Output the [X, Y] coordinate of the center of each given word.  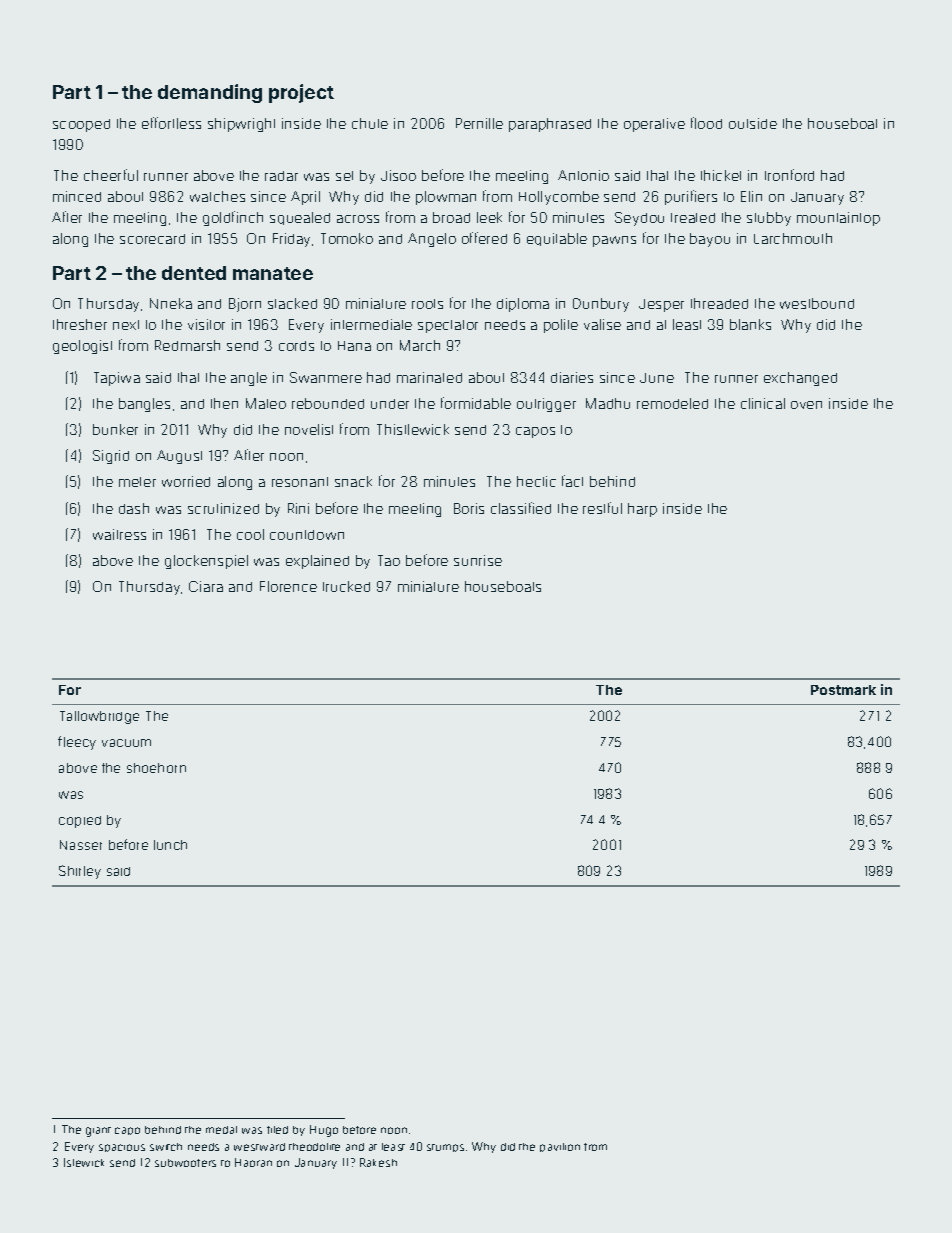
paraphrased [550, 125]
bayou [710, 240]
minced [77, 196]
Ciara [206, 586]
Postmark [843, 690]
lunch [170, 845]
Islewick [84, 1162]
